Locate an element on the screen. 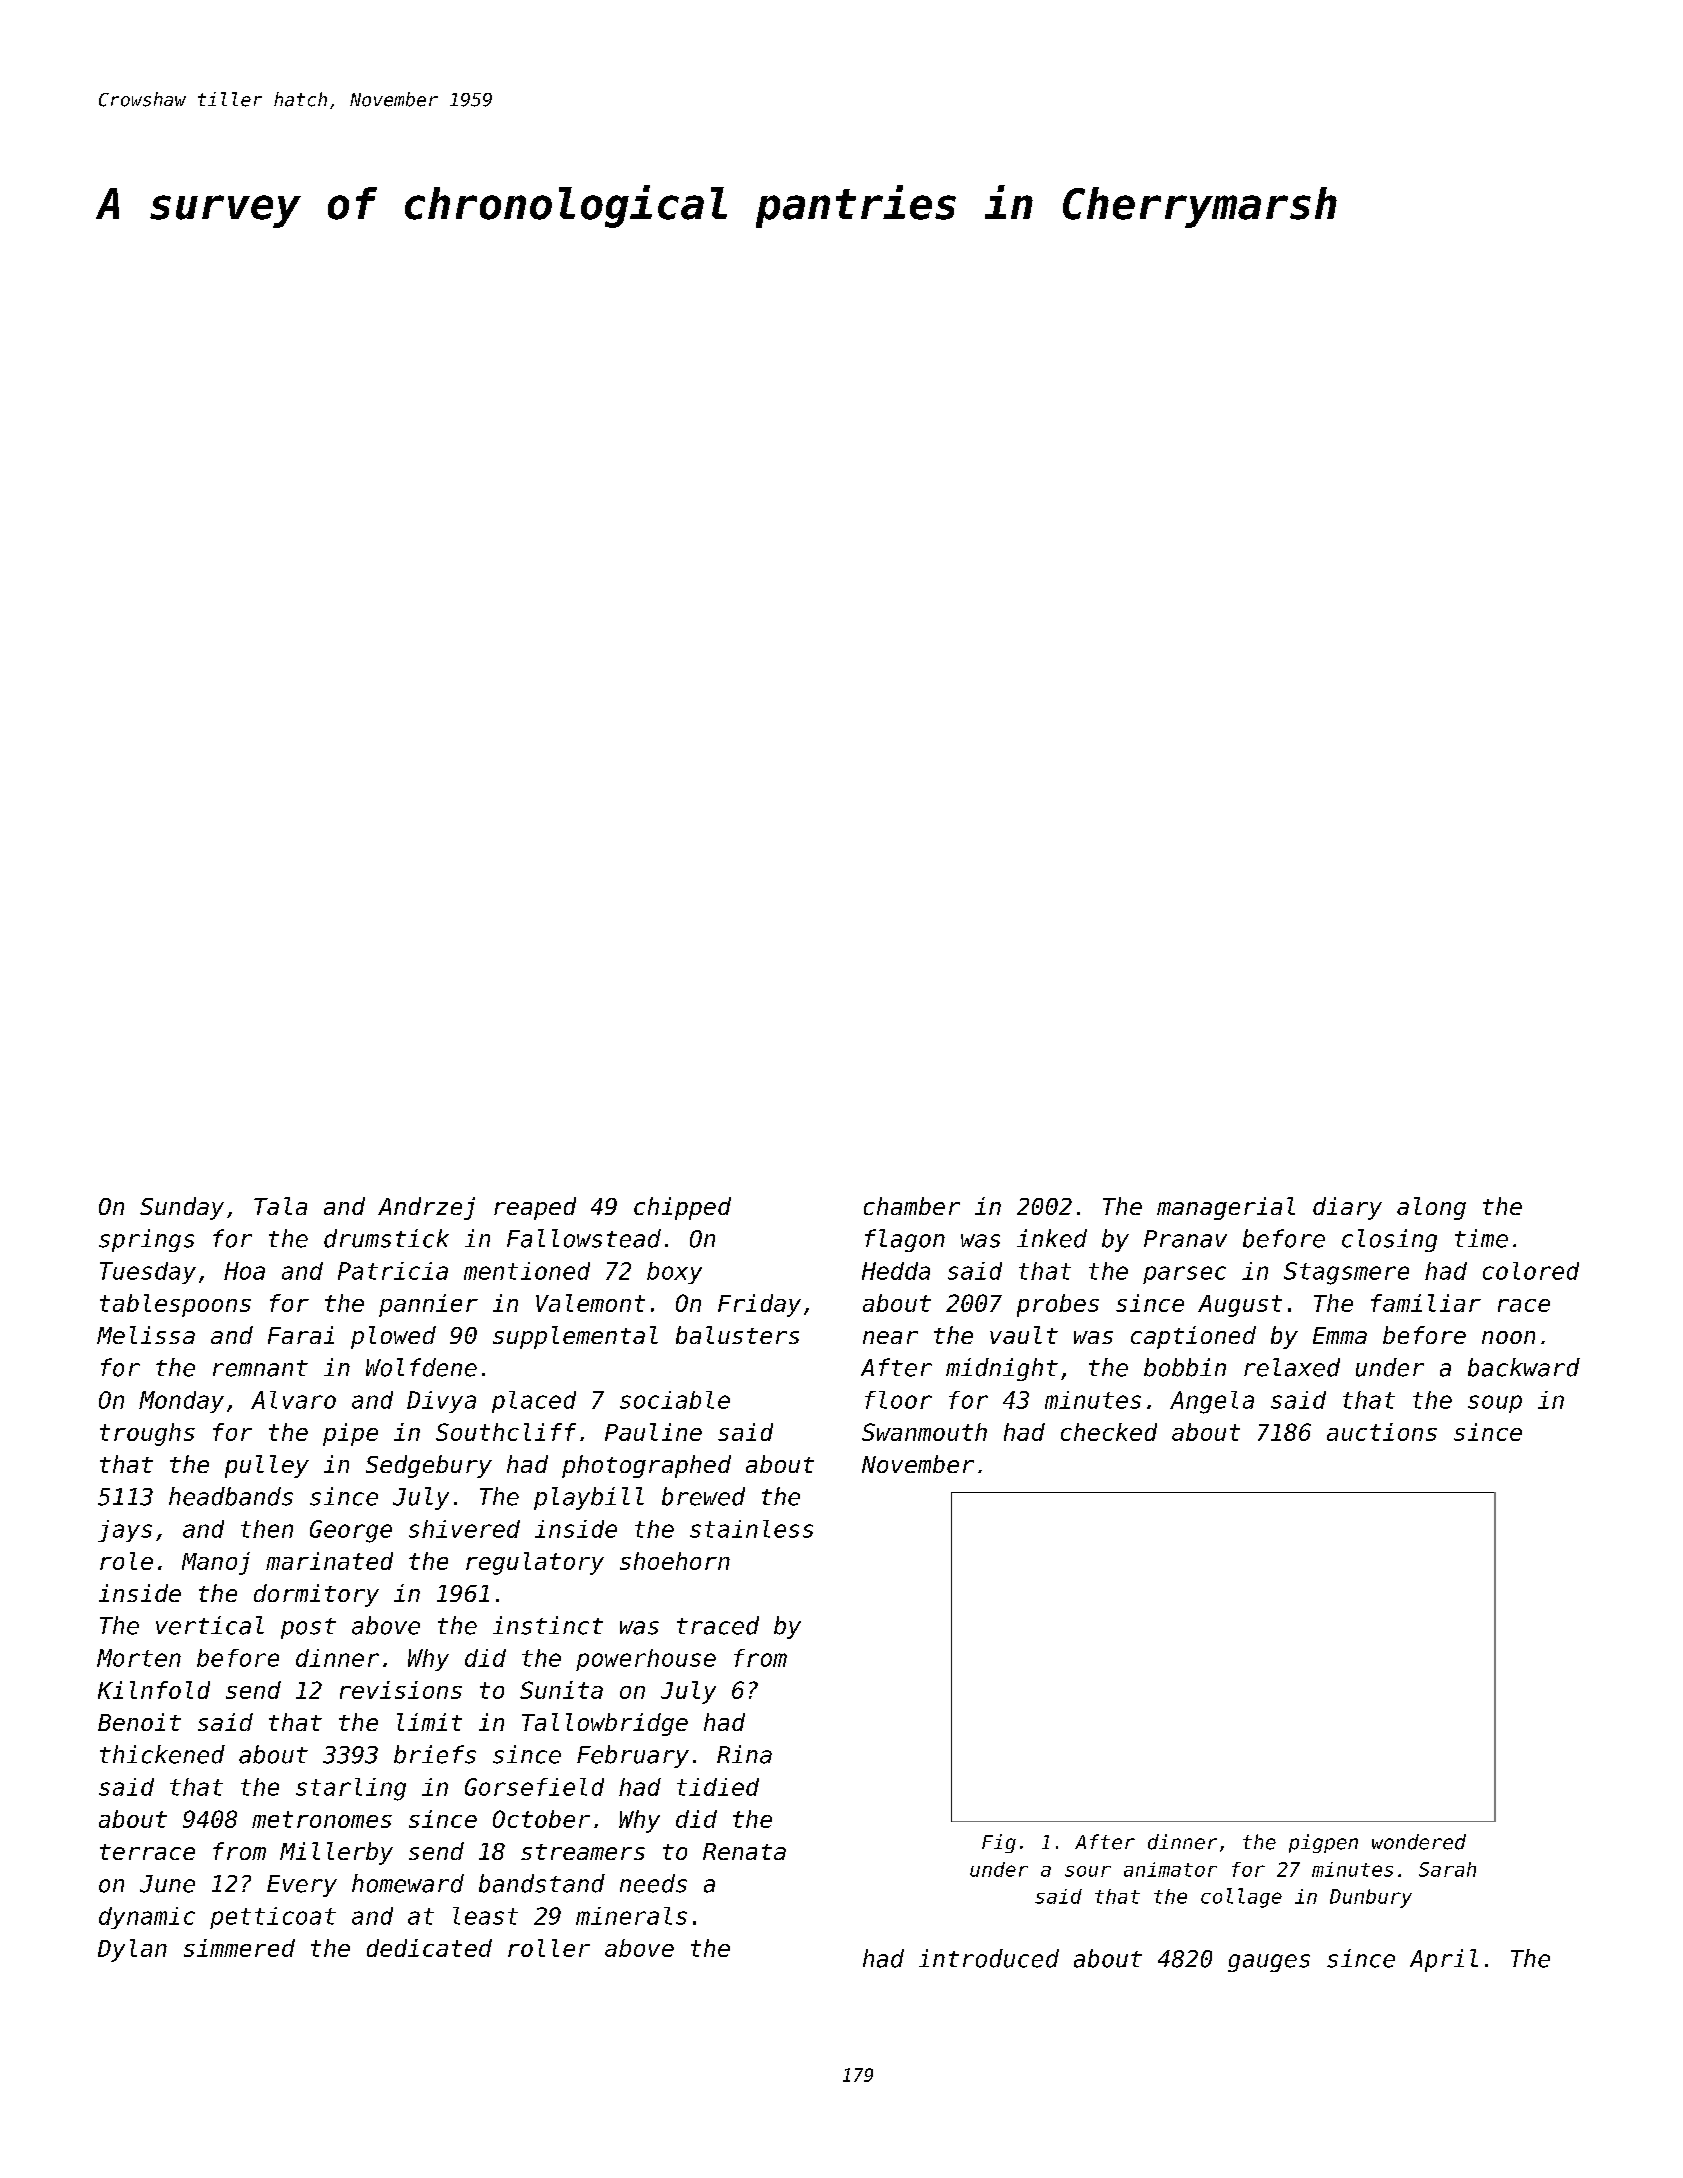 The height and width of the screenshot is (2178, 1683). reaped is located at coordinates (535, 1208).
